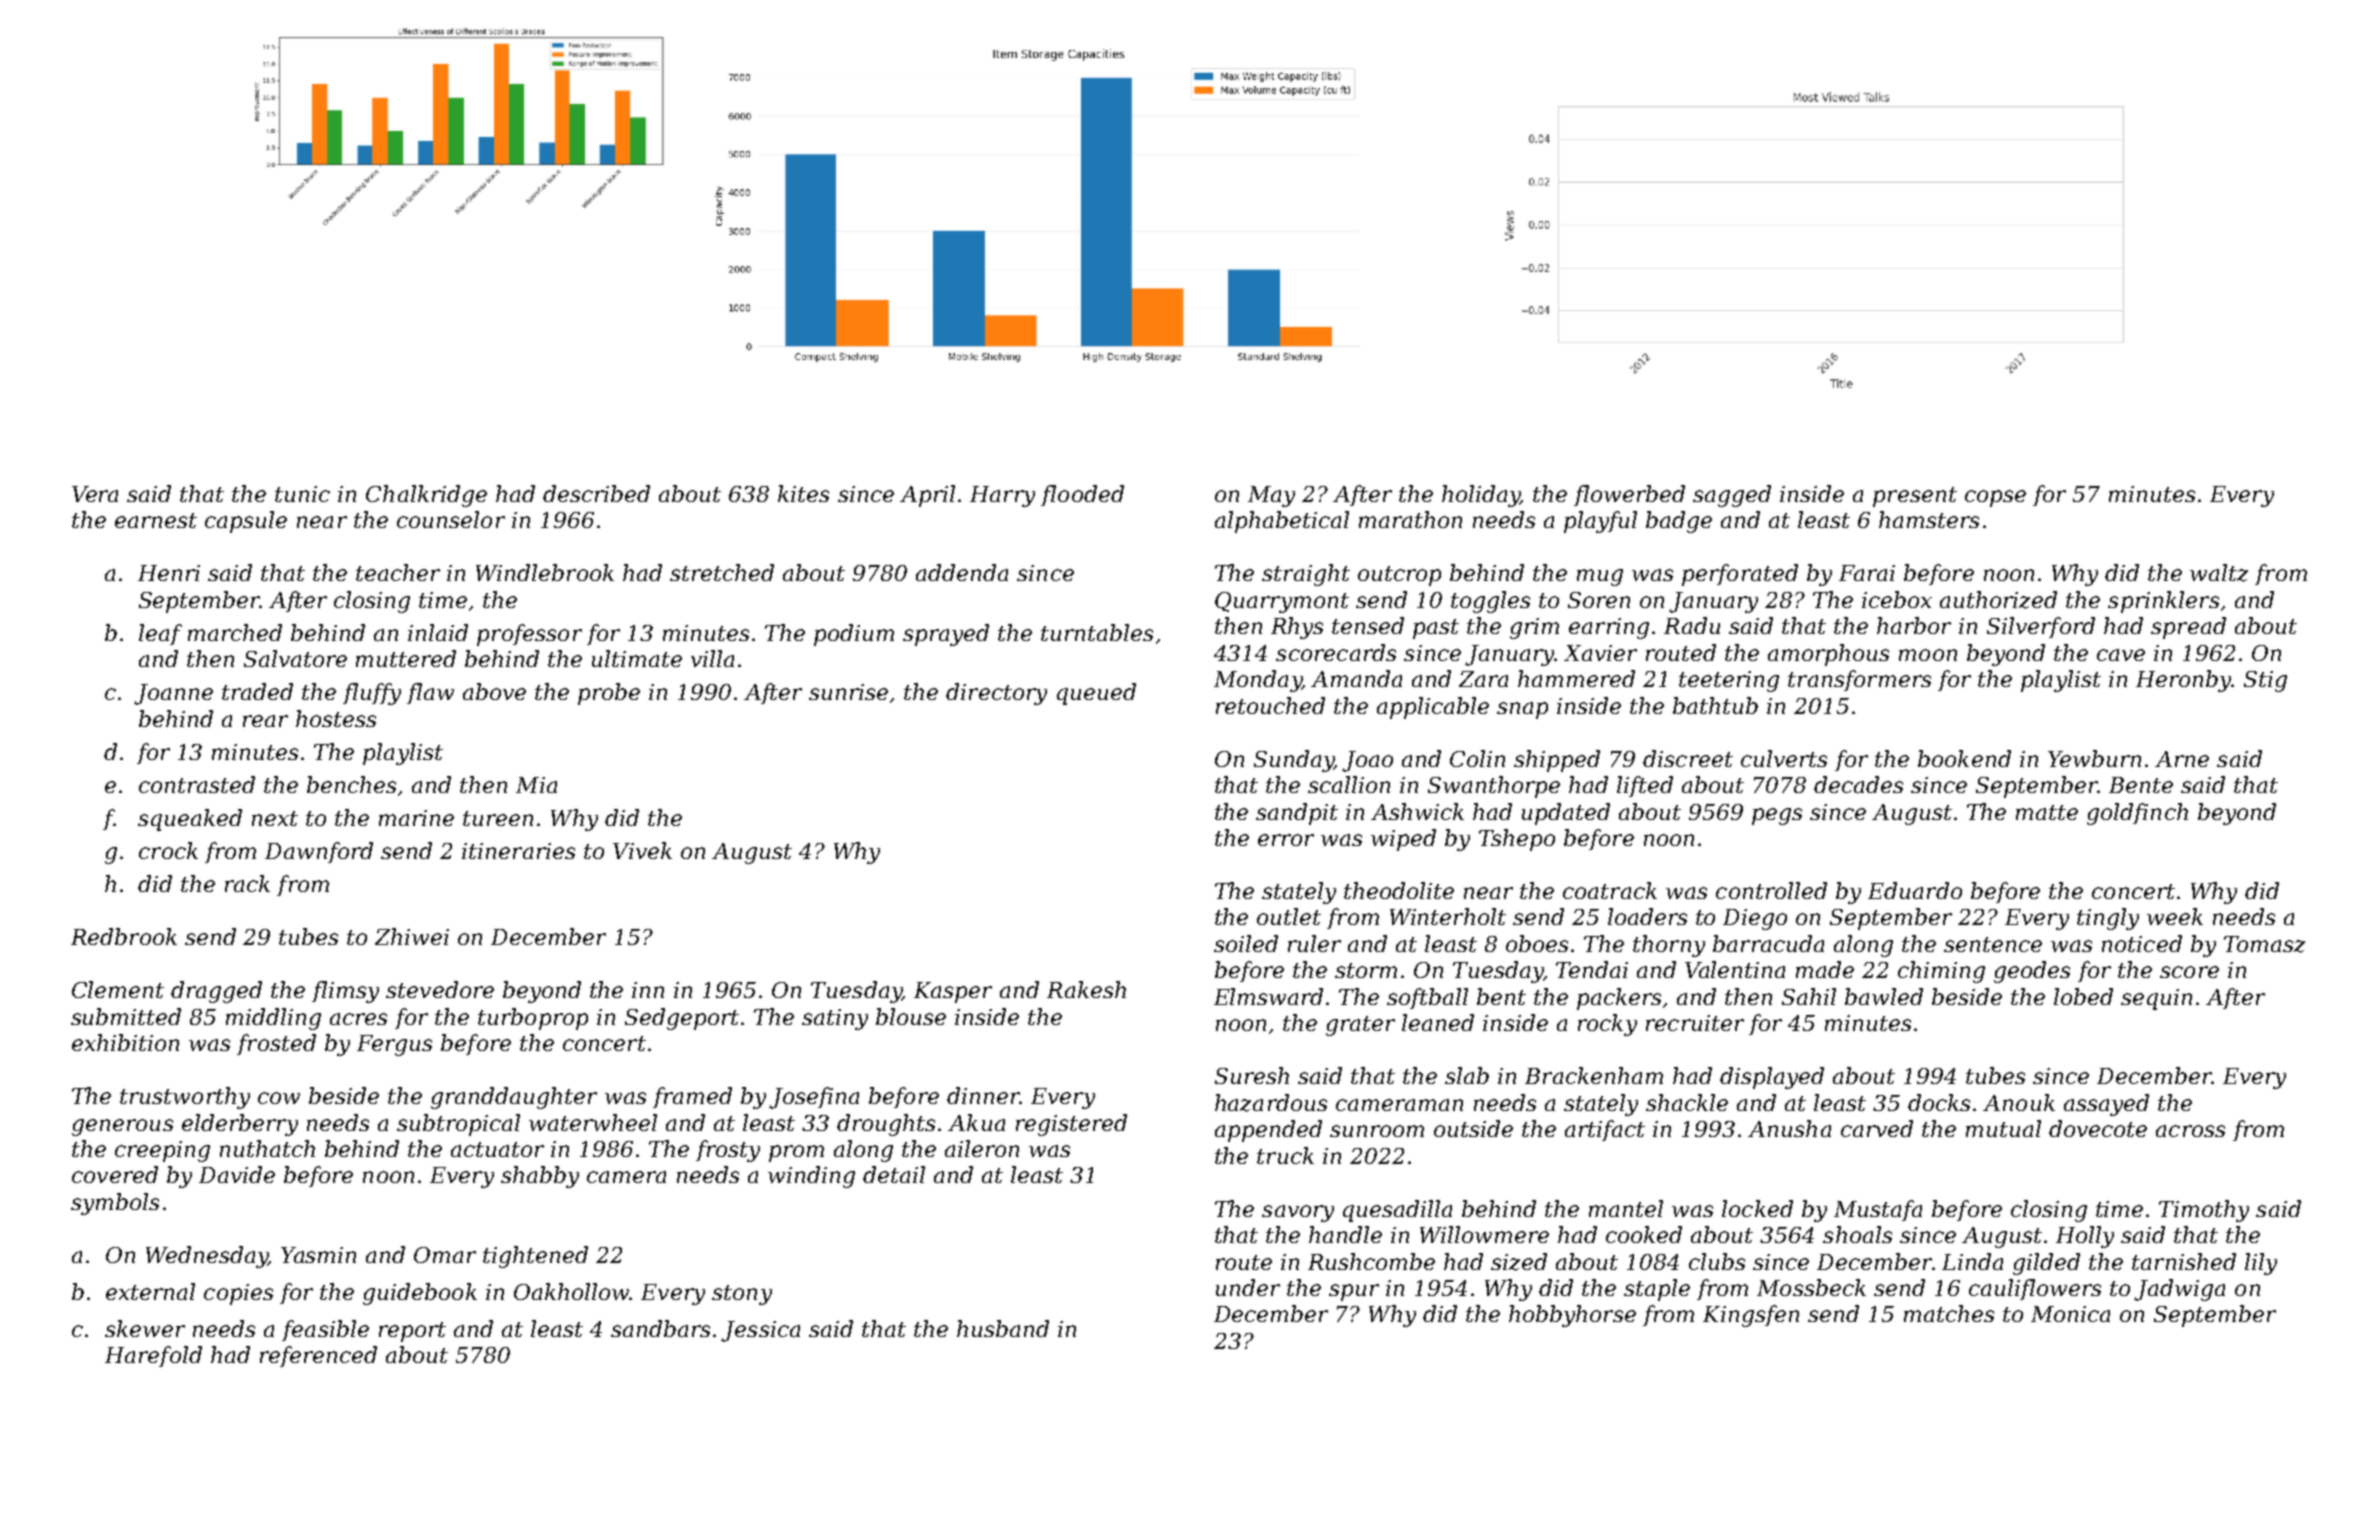 This screenshot has width=2380, height=1540. Describe the element at coordinates (1481, 496) in the screenshot. I see `holiday` at that location.
